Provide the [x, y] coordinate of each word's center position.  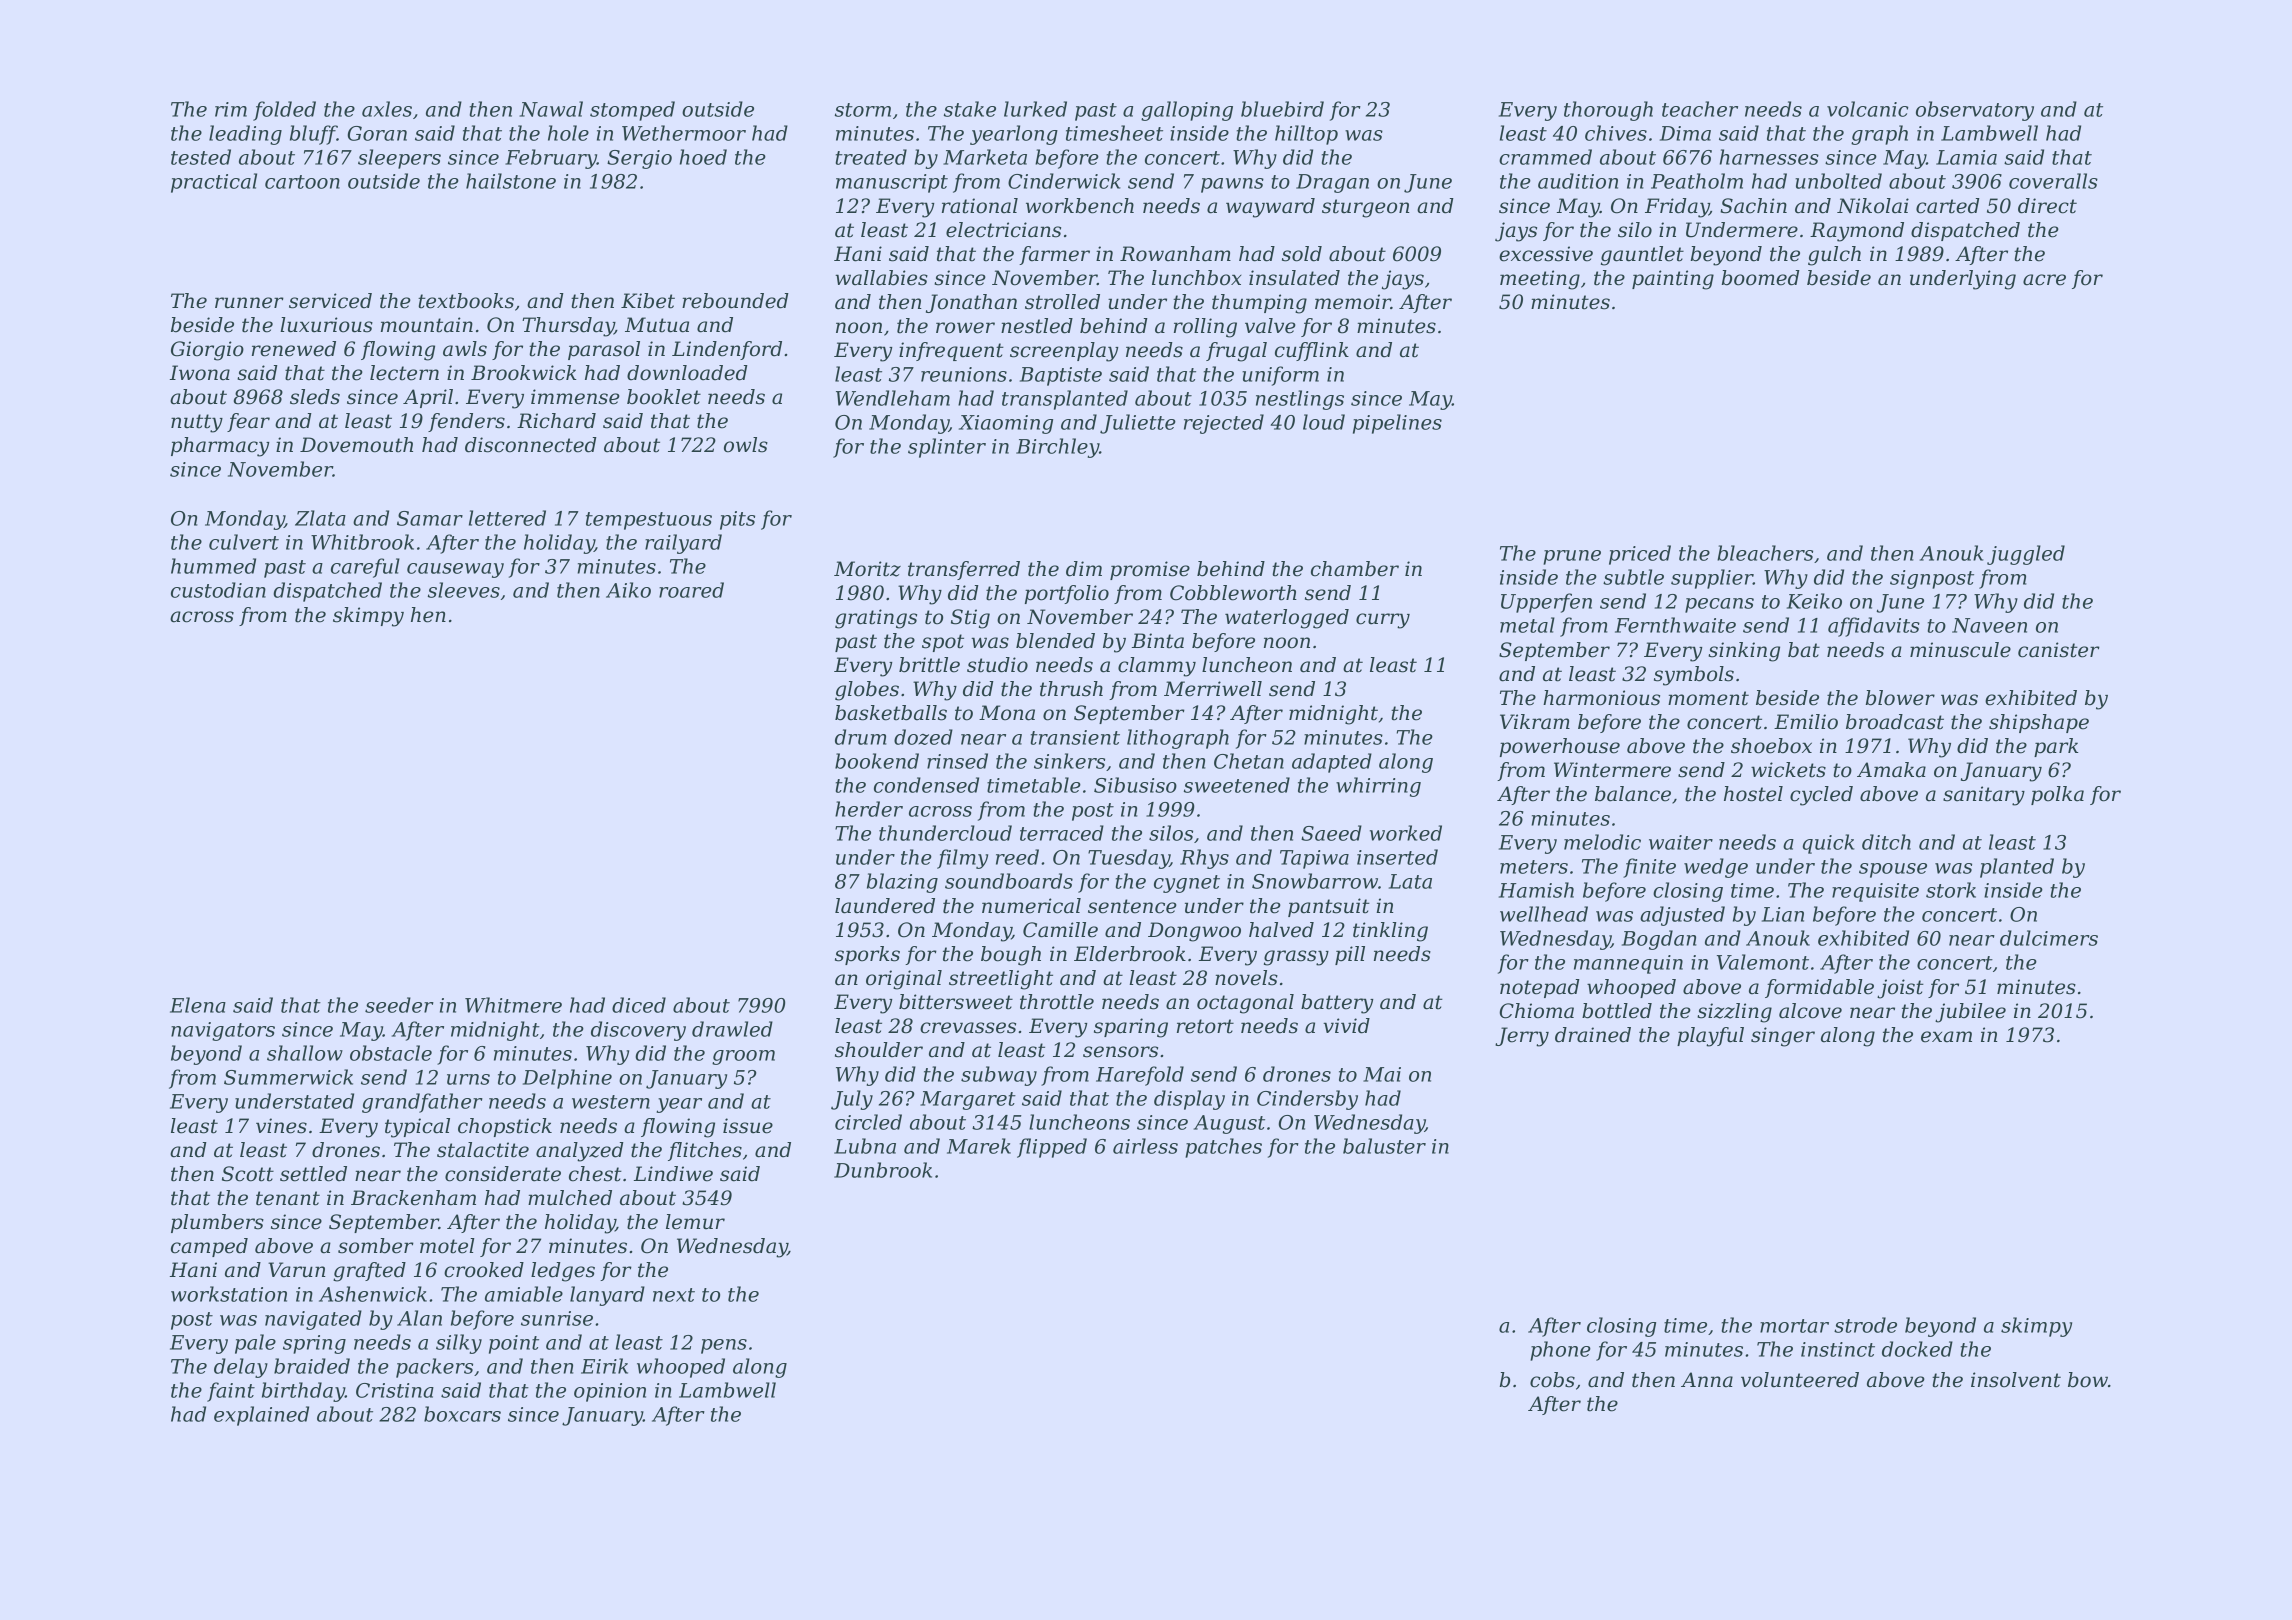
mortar [1794, 1326]
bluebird [1282, 109]
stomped [632, 111]
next [674, 1295]
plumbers [217, 1223]
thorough [1608, 111]
